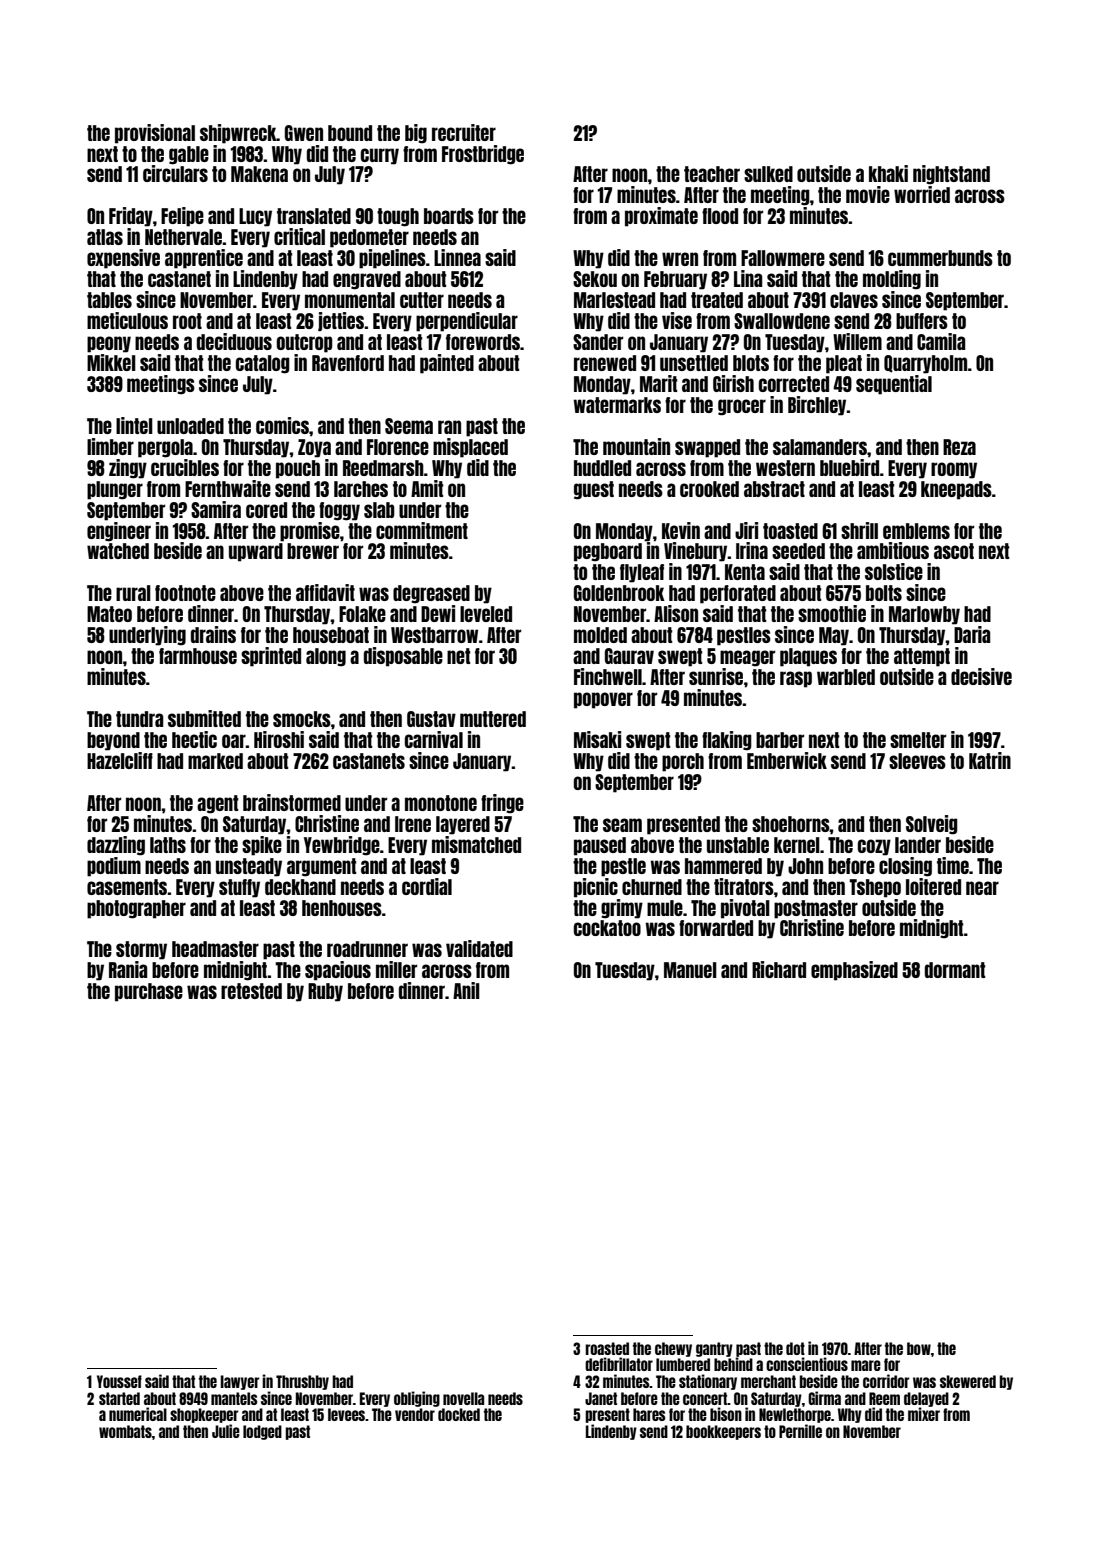 The image size is (1102, 1559). Describe the element at coordinates (238, 134) in the document. I see `shipwreck` at that location.
